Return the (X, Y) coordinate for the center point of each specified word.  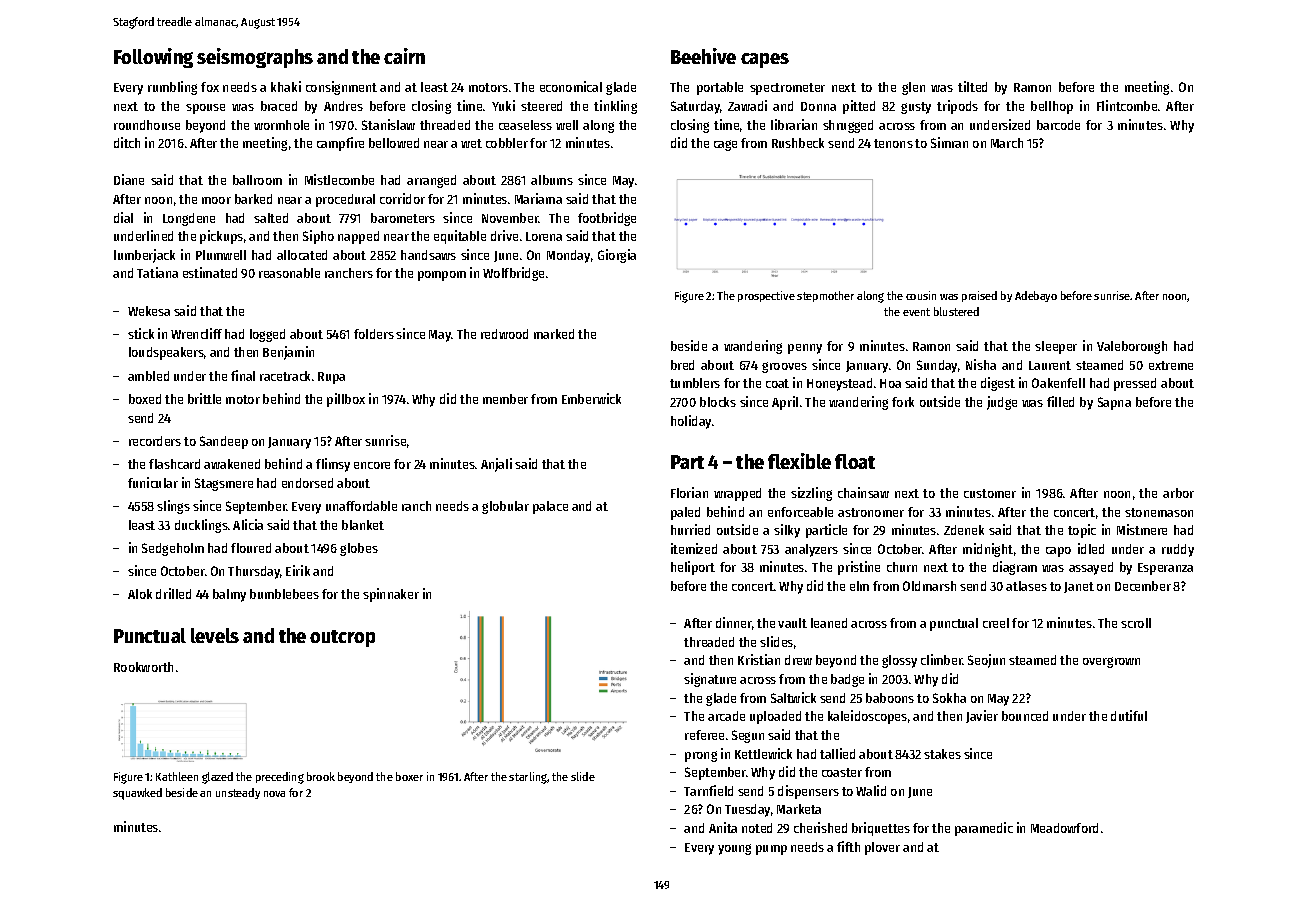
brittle (204, 398)
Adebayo (1036, 296)
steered (541, 106)
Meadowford (1064, 828)
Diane (129, 179)
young (734, 849)
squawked (137, 794)
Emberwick (591, 398)
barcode (1058, 125)
